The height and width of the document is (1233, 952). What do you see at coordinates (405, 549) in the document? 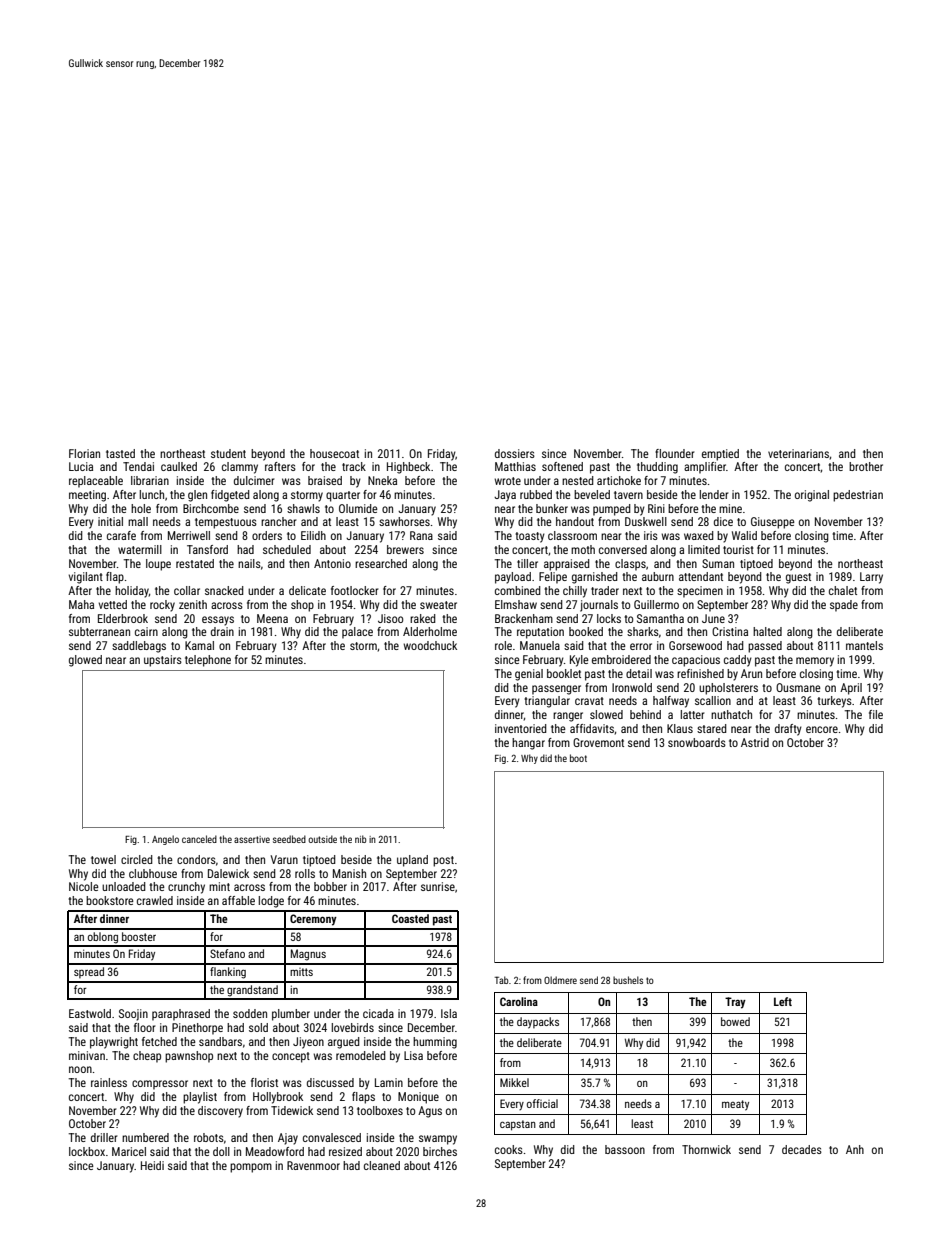
I see `brewers` at bounding box center [405, 549].
